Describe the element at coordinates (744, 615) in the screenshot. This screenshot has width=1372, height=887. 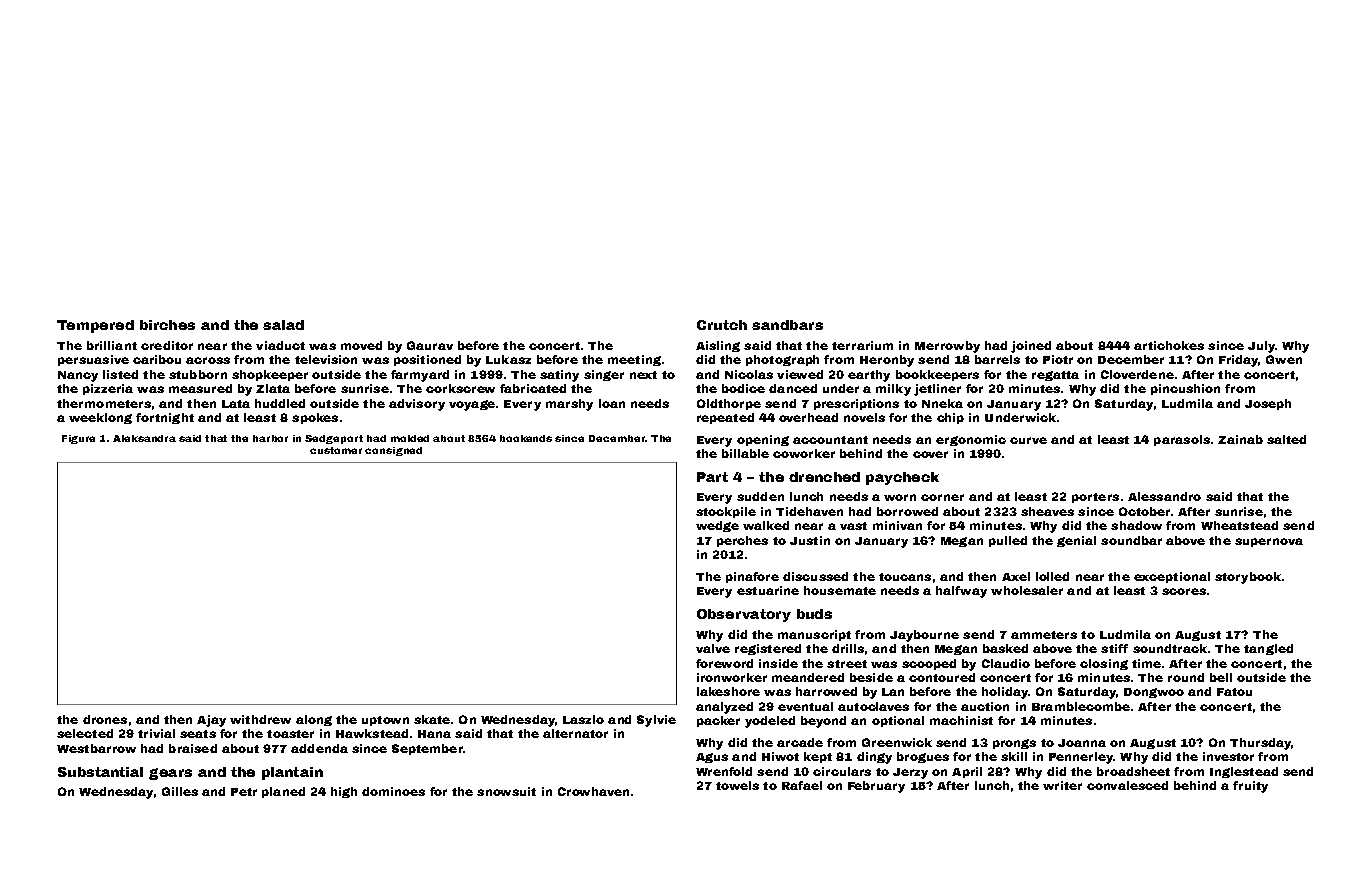
I see `Observatory` at that location.
